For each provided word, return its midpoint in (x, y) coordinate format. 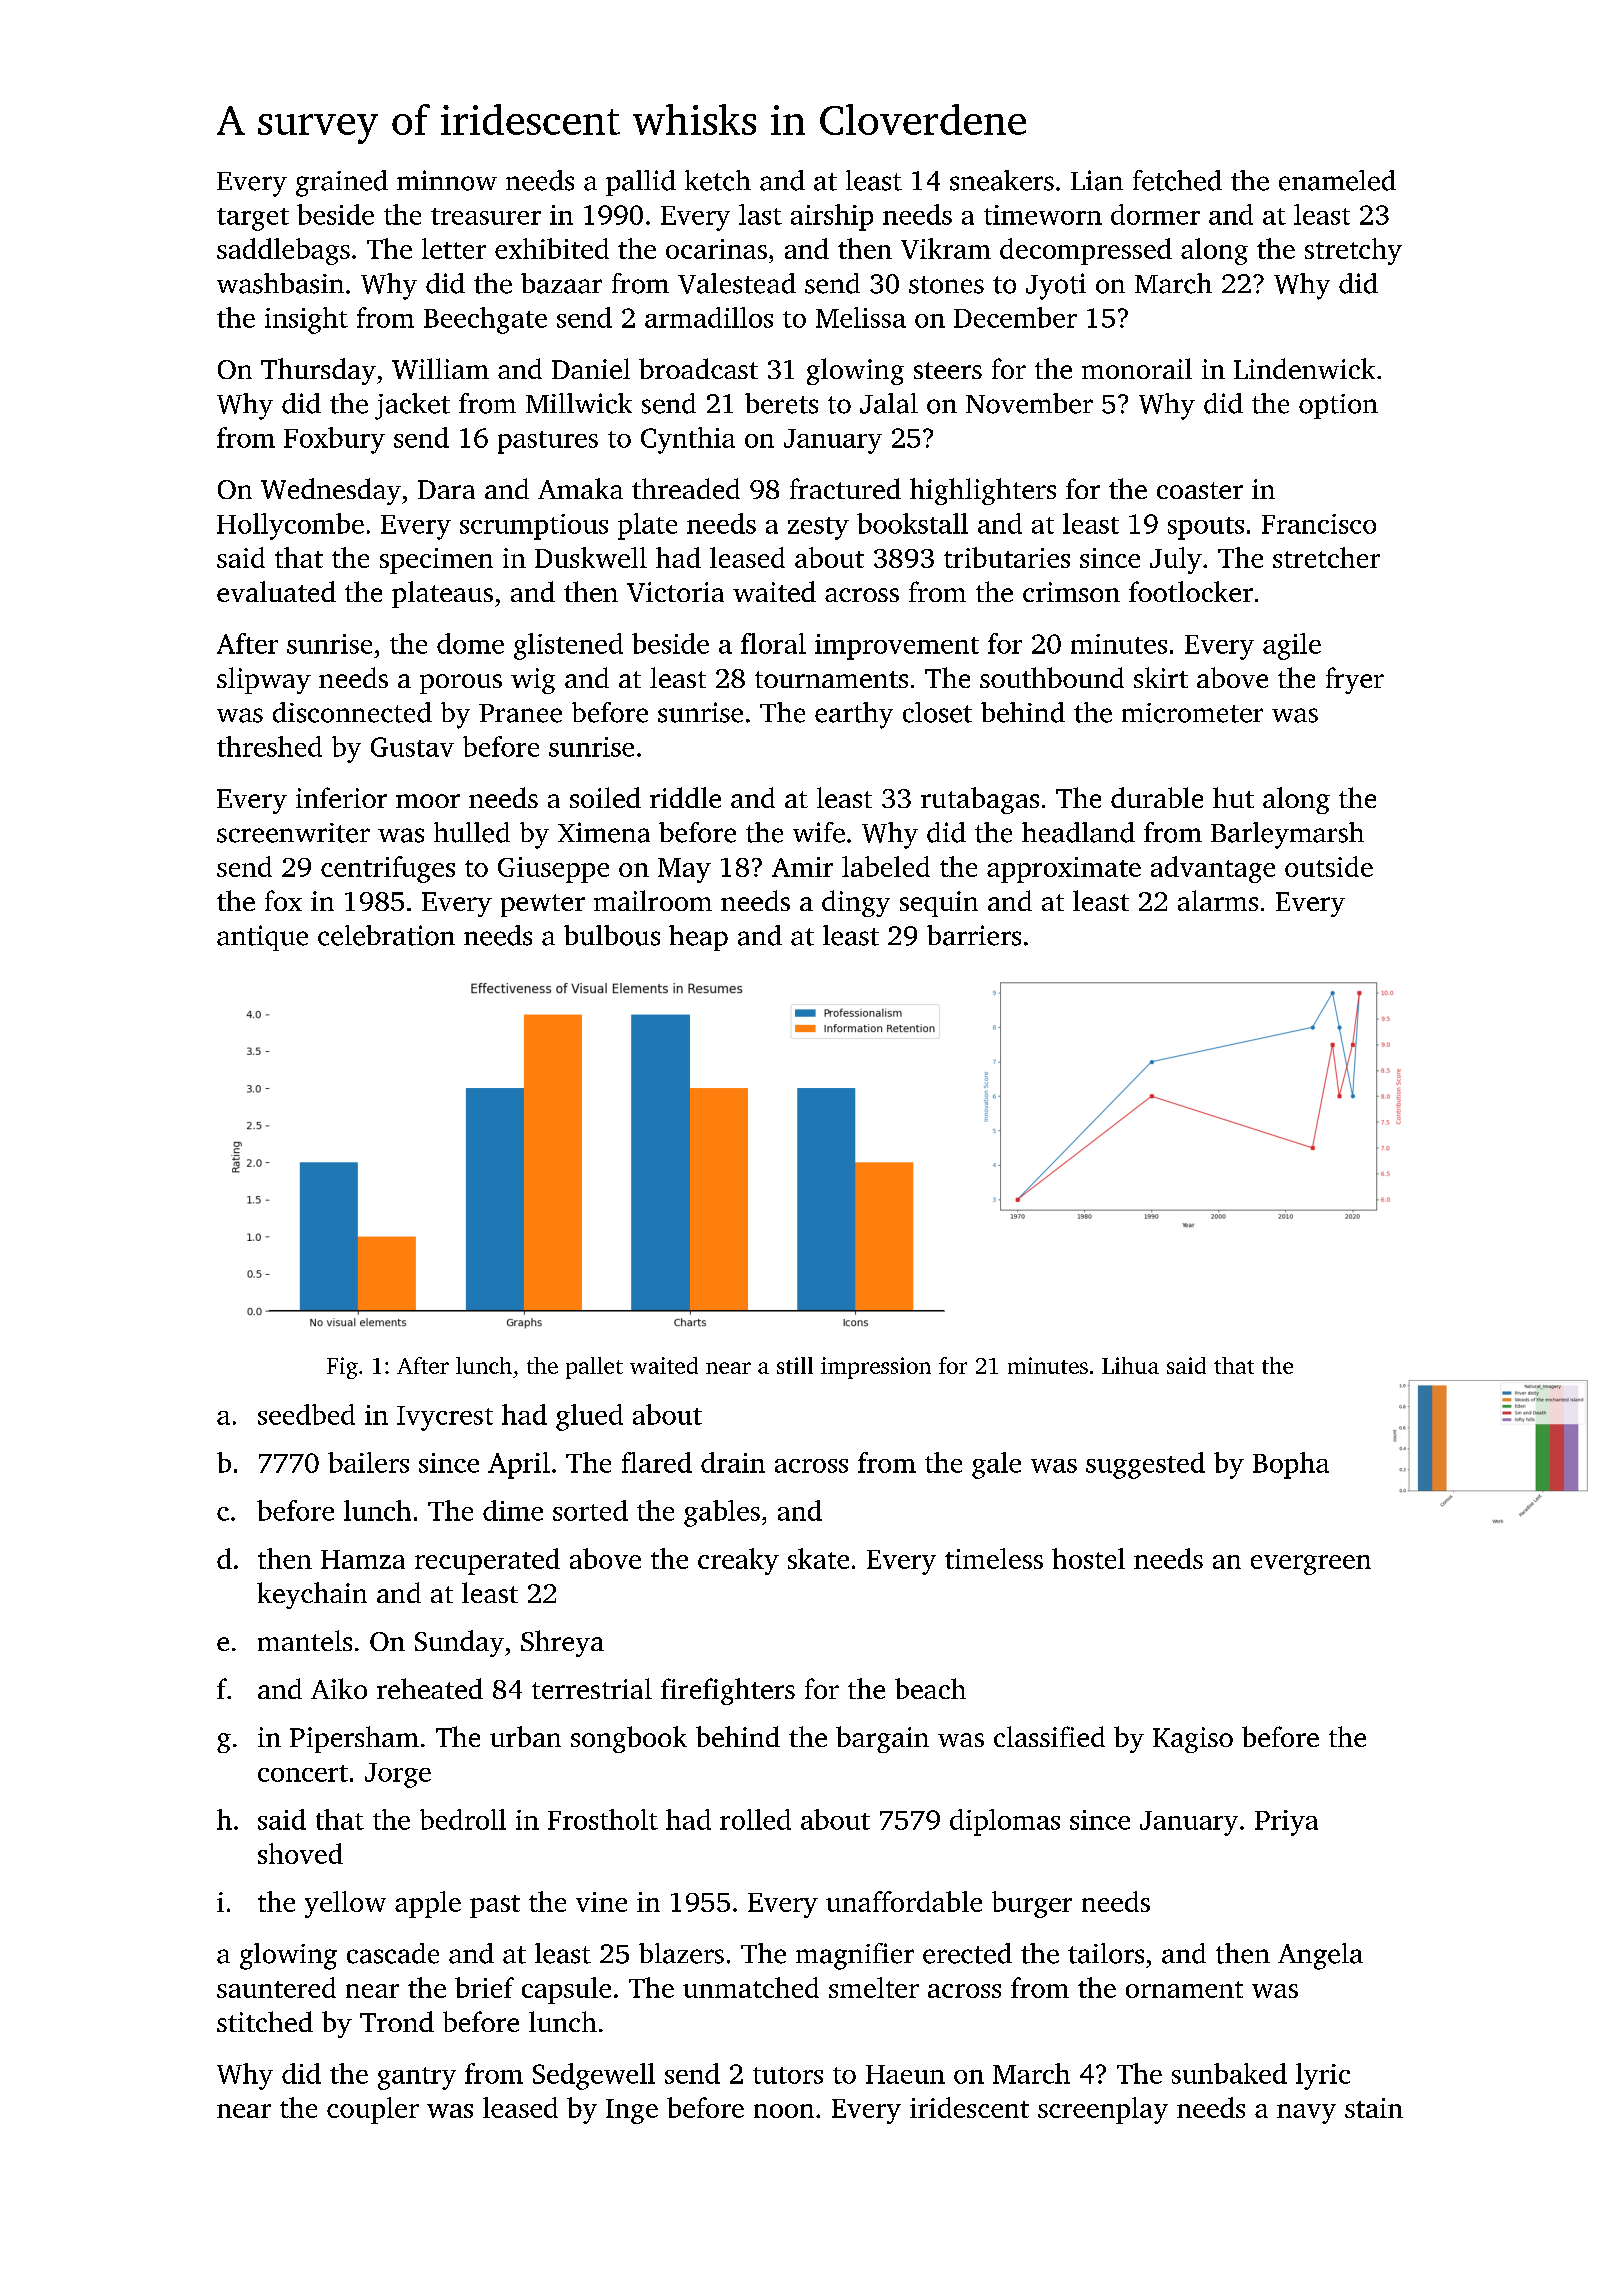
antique (262, 938)
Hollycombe (290, 526)
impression (876, 1368)
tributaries (1007, 557)
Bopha (1291, 1465)
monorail (1137, 368)
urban (525, 1736)
